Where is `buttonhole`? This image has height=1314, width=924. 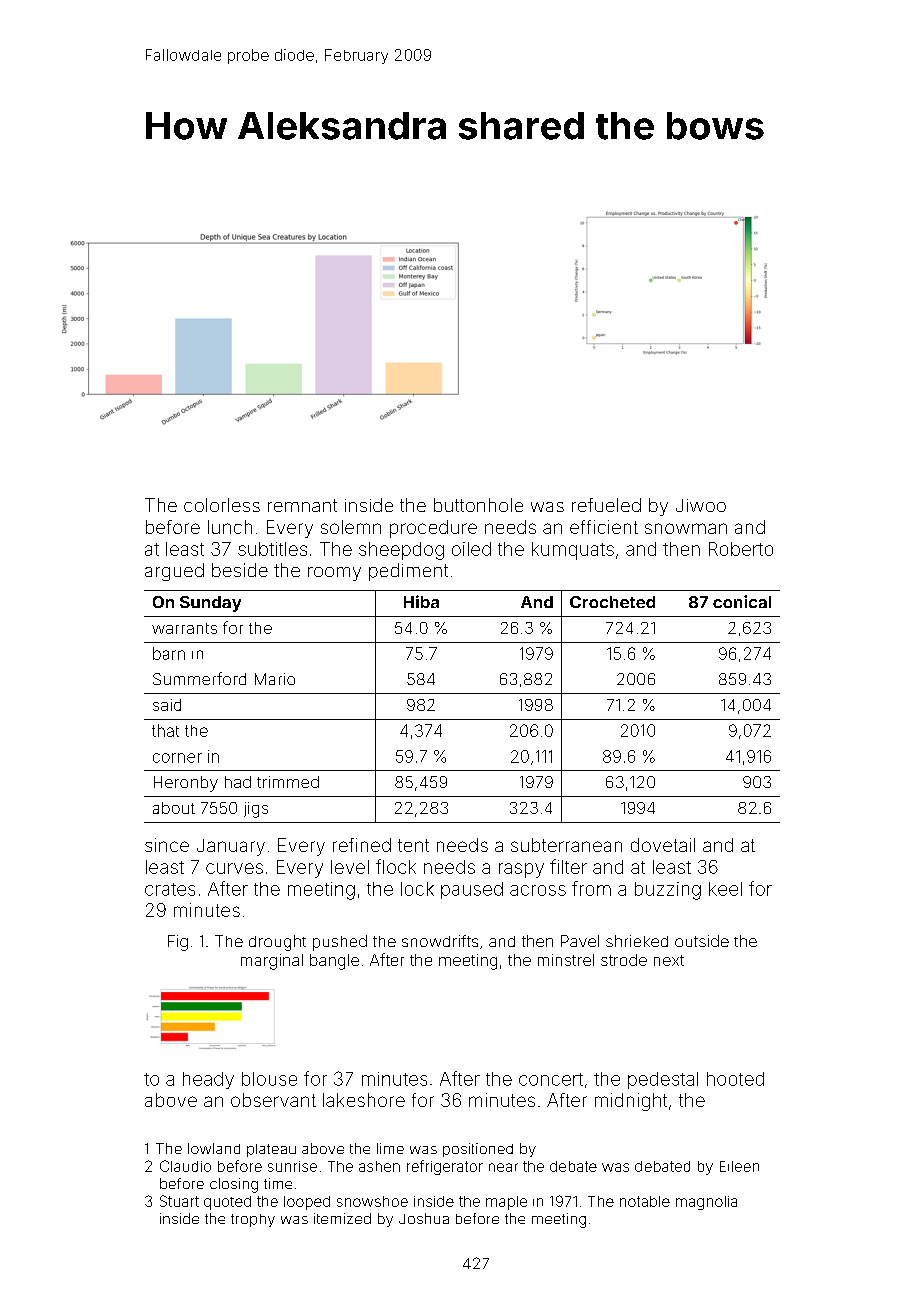
buttonhole is located at coordinates (478, 505).
